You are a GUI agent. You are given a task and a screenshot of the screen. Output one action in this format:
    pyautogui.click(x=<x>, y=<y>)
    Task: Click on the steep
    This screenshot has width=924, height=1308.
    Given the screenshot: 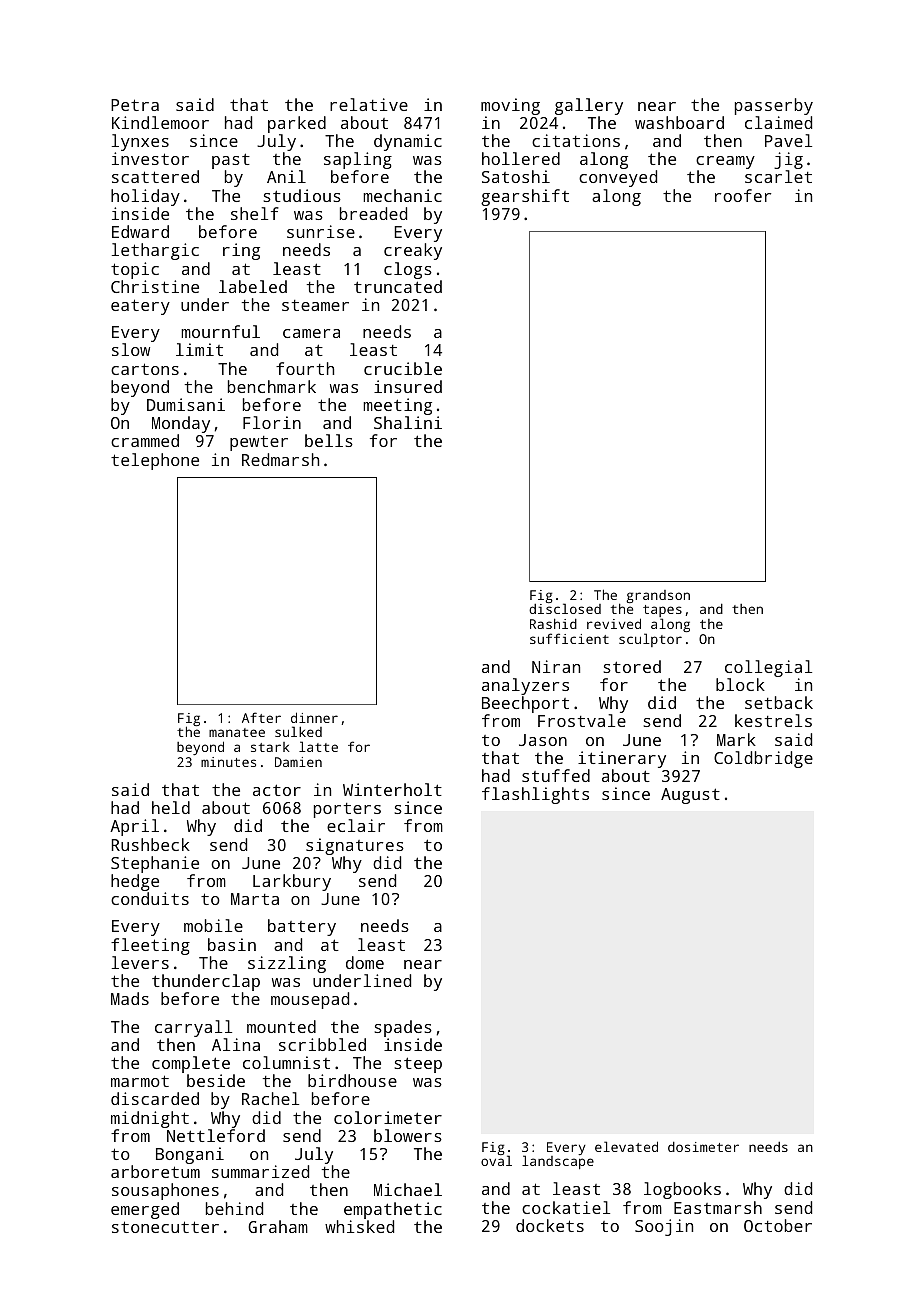 What is the action you would take?
    pyautogui.click(x=418, y=1065)
